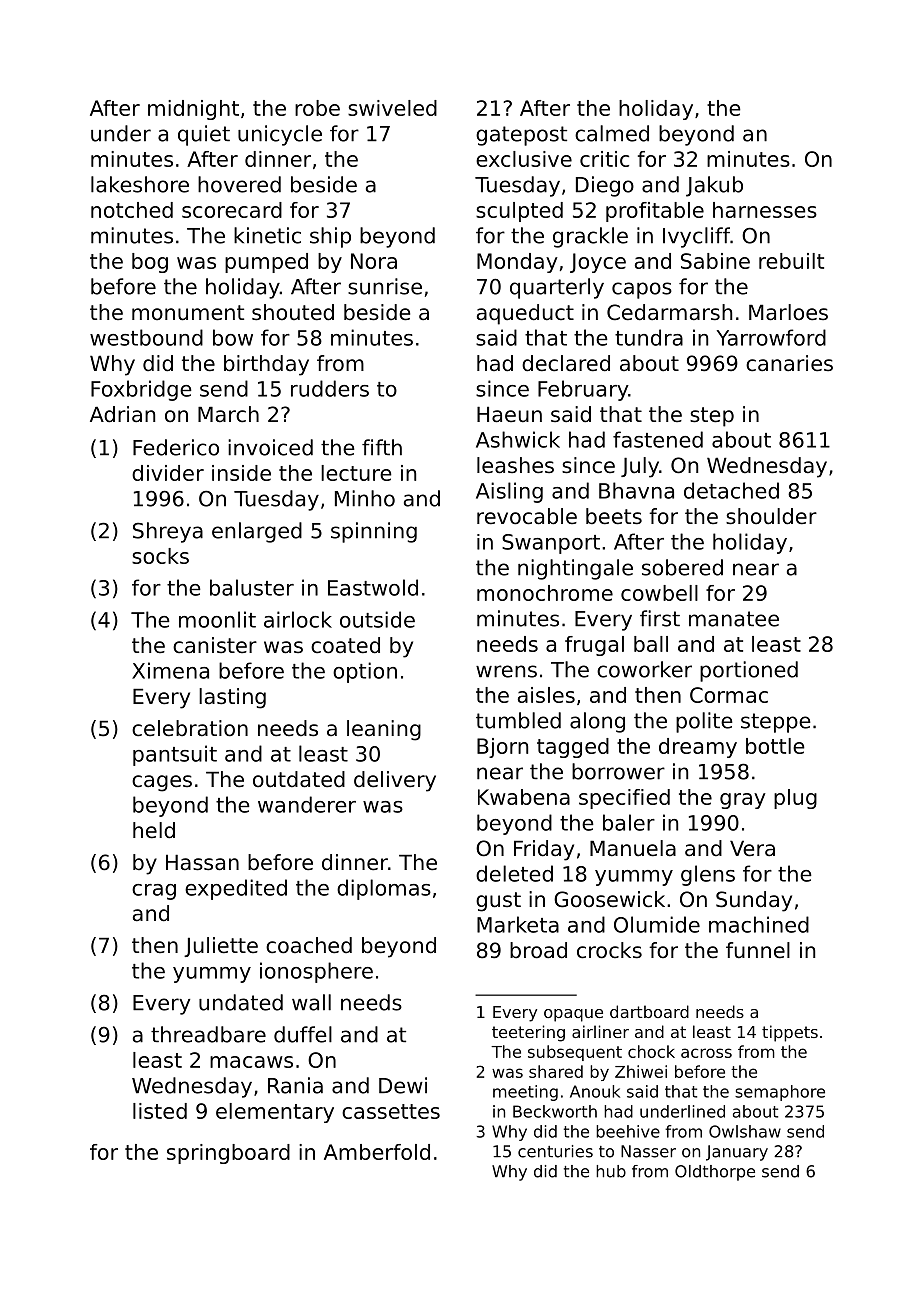 The height and width of the page is (1311, 924). Describe the element at coordinates (193, 110) in the page. I see `midnight` at that location.
